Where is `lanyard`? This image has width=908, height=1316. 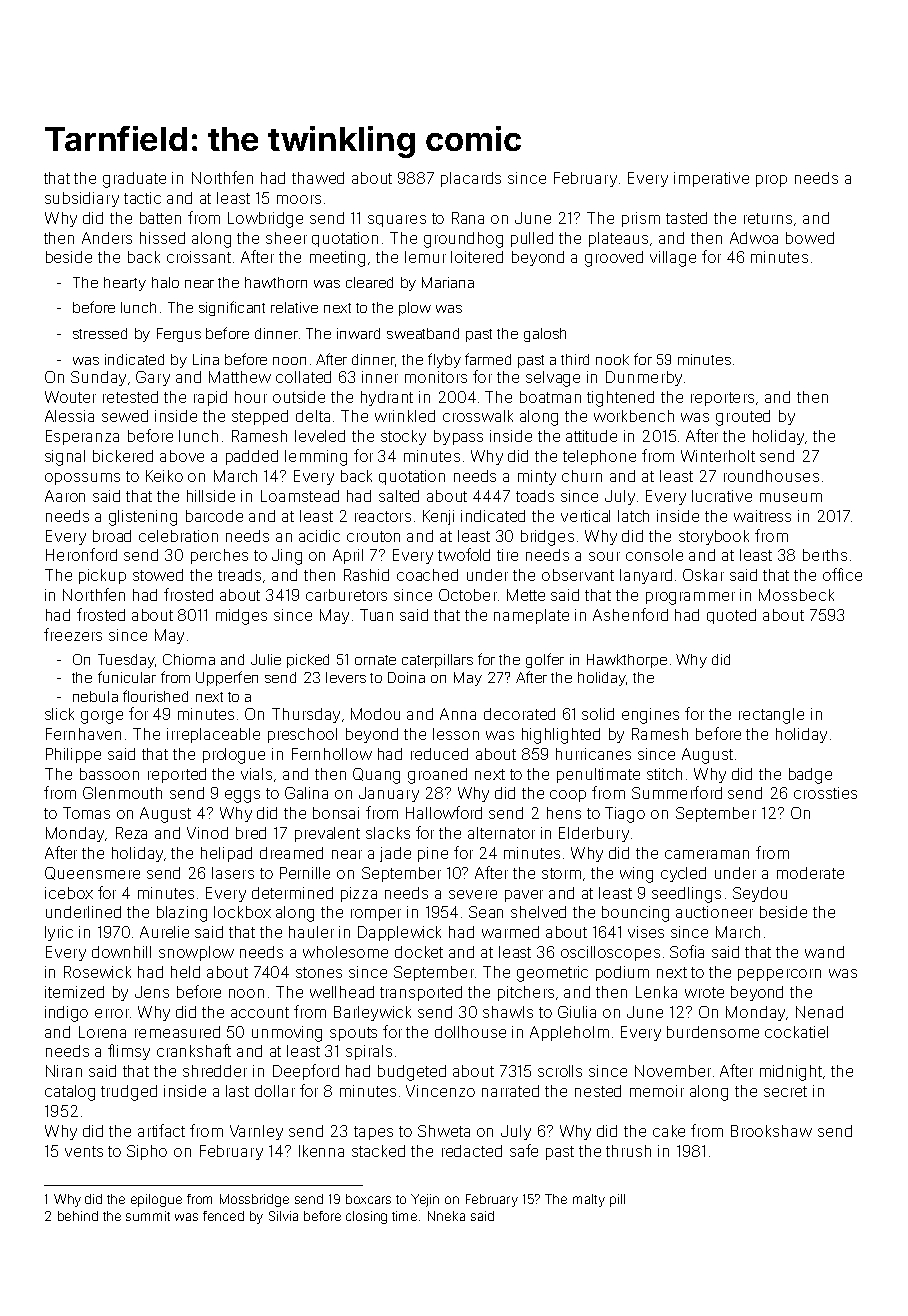 lanyard is located at coordinates (646, 576).
